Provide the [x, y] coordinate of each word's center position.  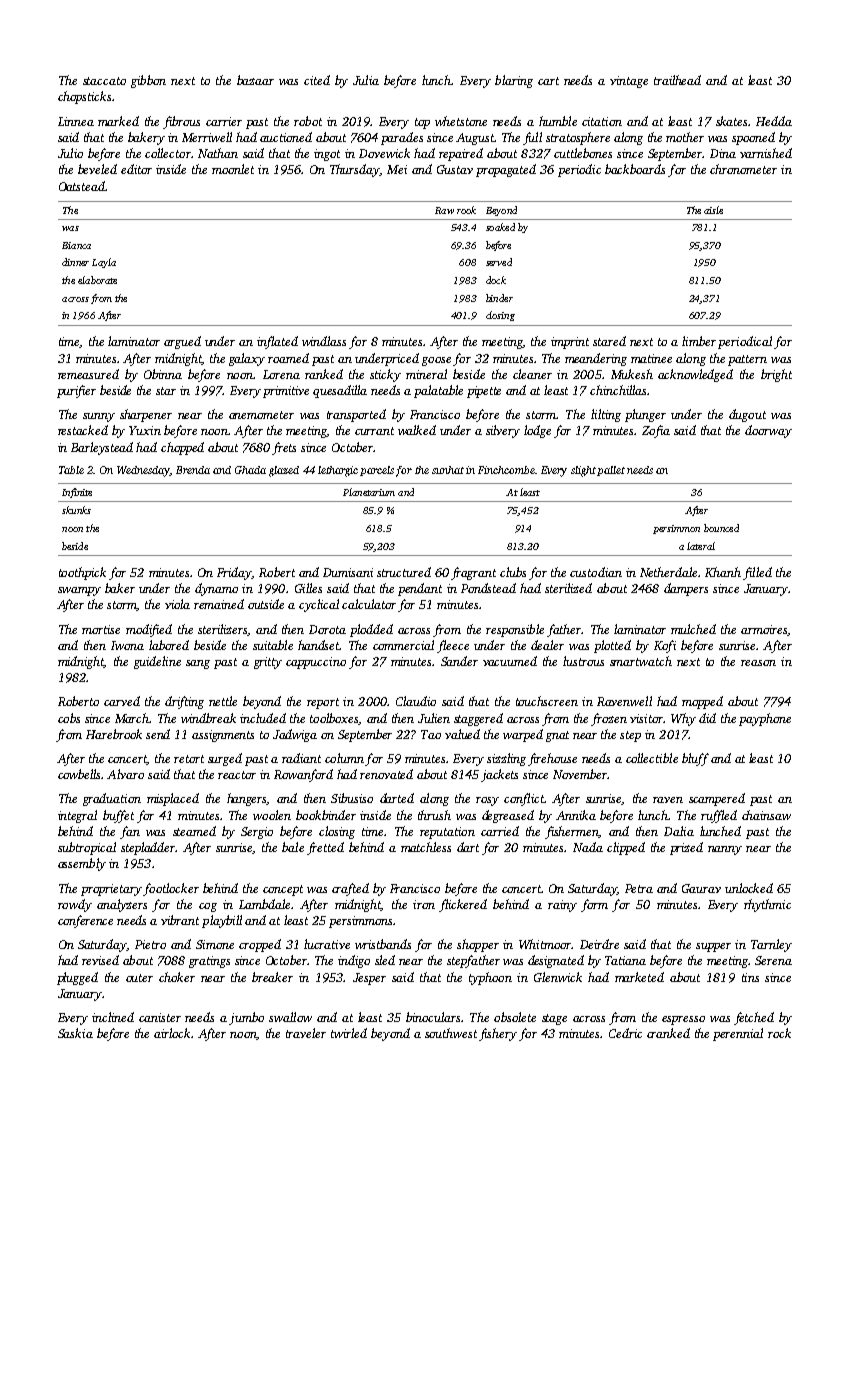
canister [160, 1017]
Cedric [625, 1033]
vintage [629, 82]
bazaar [255, 80]
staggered [478, 719]
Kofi [665, 646]
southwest [451, 1033]
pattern [747, 360]
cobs [69, 718]
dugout [747, 415]
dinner [75, 262]
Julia [366, 80]
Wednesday [143, 471]
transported [356, 415]
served [499, 262]
